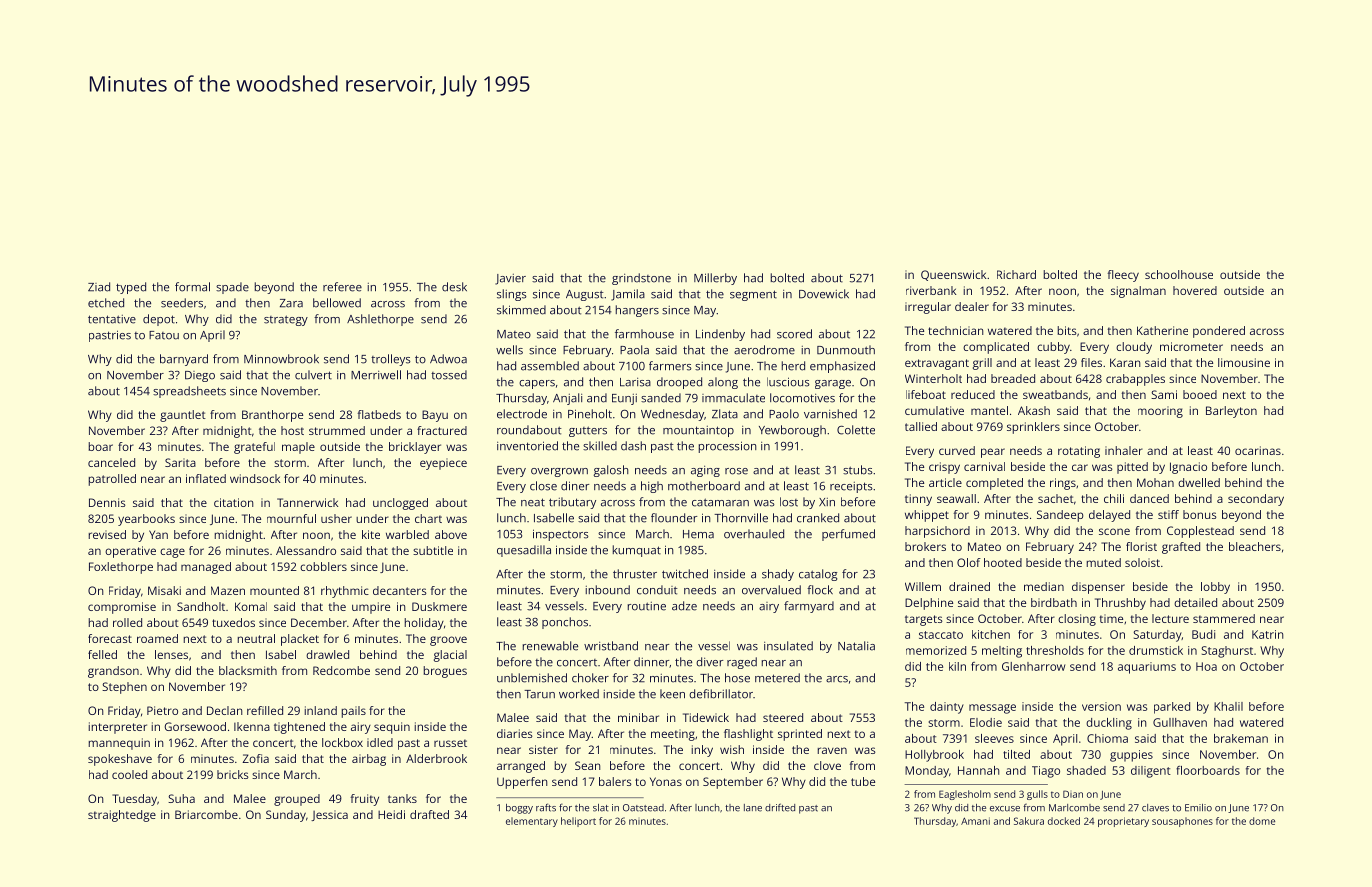 The width and height of the document is (1372, 887). Describe the element at coordinates (800, 735) in the document. I see `sprinted` at that location.
